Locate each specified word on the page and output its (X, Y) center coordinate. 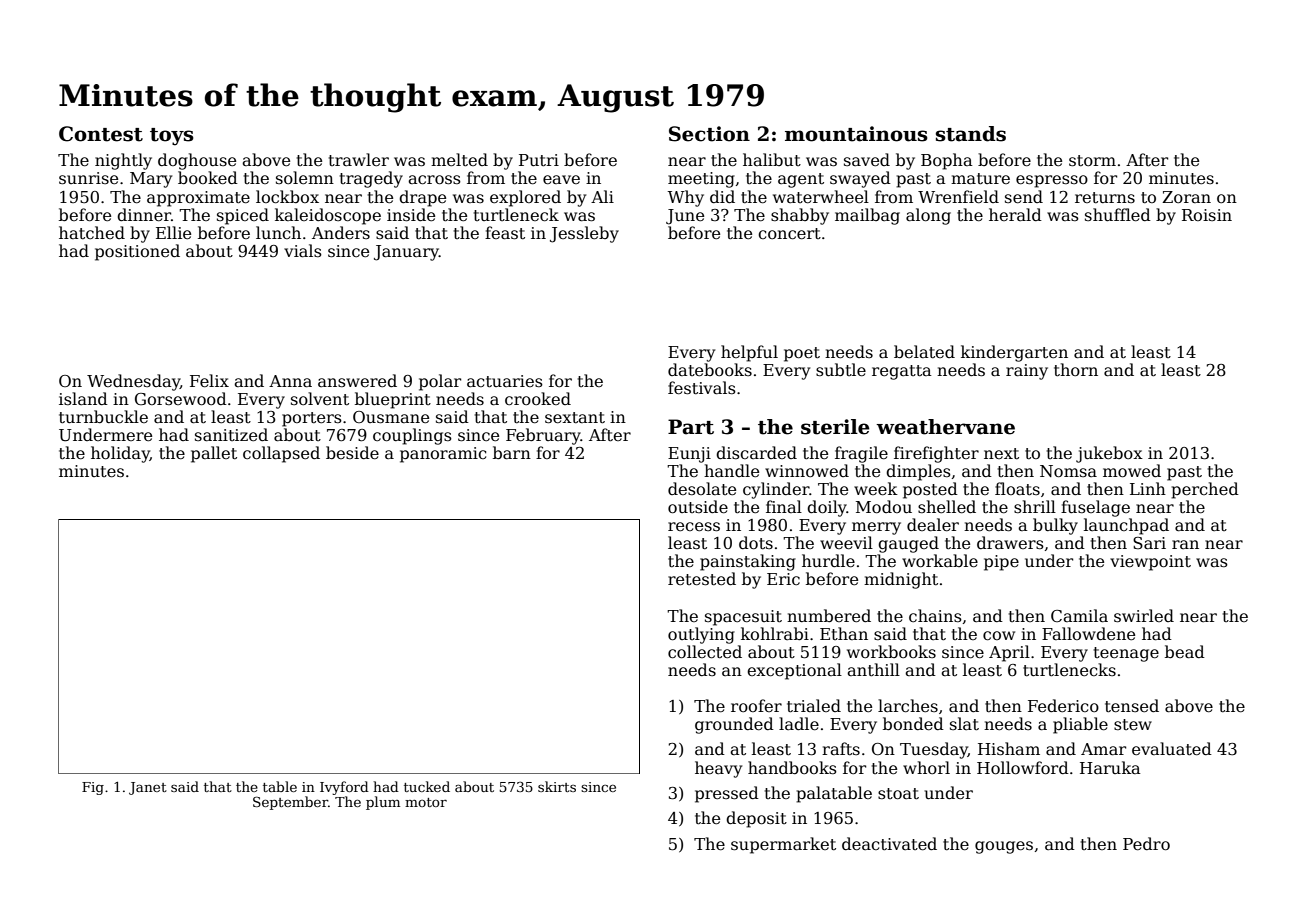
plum (383, 803)
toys (172, 137)
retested (702, 579)
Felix (209, 381)
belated (924, 351)
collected (705, 652)
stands (971, 134)
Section (709, 134)
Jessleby (584, 234)
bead (1185, 652)
